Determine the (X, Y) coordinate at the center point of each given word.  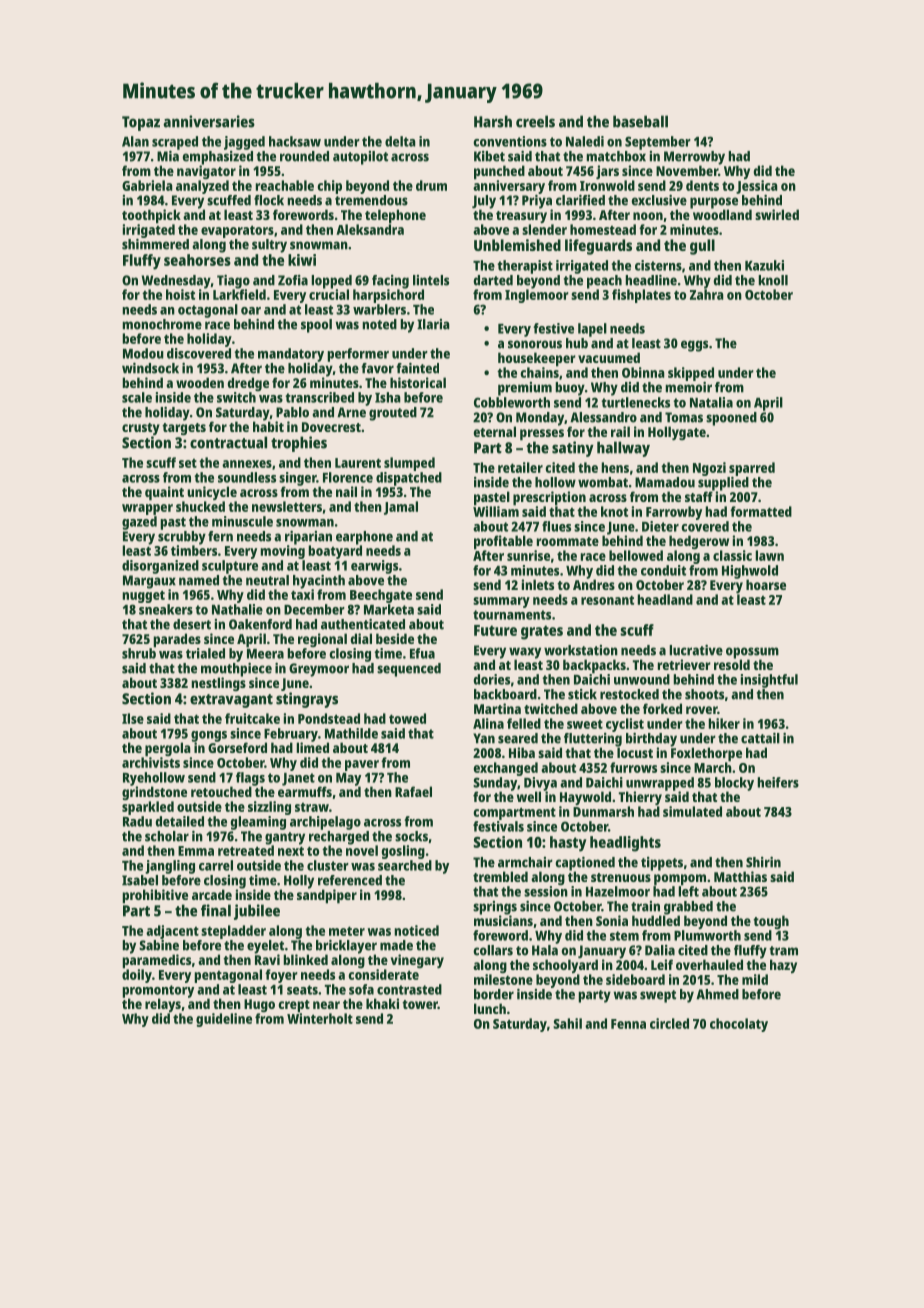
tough (771, 922)
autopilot (360, 158)
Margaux (149, 582)
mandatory (291, 355)
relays (163, 1005)
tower (420, 1004)
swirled (777, 214)
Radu (137, 821)
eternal (495, 431)
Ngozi (709, 469)
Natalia (711, 402)
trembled (500, 876)
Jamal (401, 508)
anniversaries (209, 121)
